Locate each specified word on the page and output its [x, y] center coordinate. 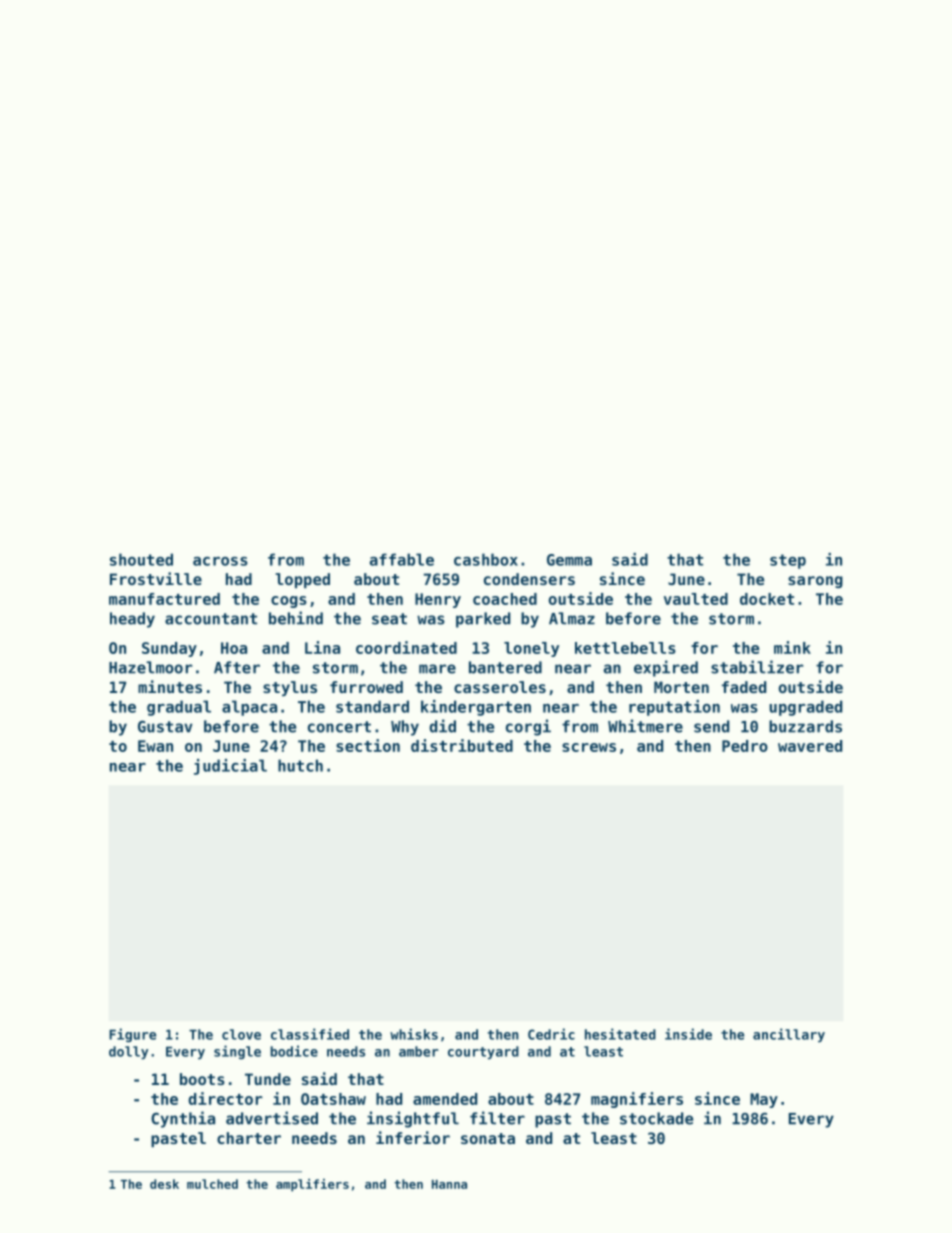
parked [483, 620]
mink [792, 647]
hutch [300, 765]
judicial [230, 767]
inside [688, 1034]
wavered [810, 746]
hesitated [620, 1034]
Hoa [234, 648]
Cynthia [183, 1119]
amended [445, 1099]
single [237, 1052]
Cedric [551, 1034]
